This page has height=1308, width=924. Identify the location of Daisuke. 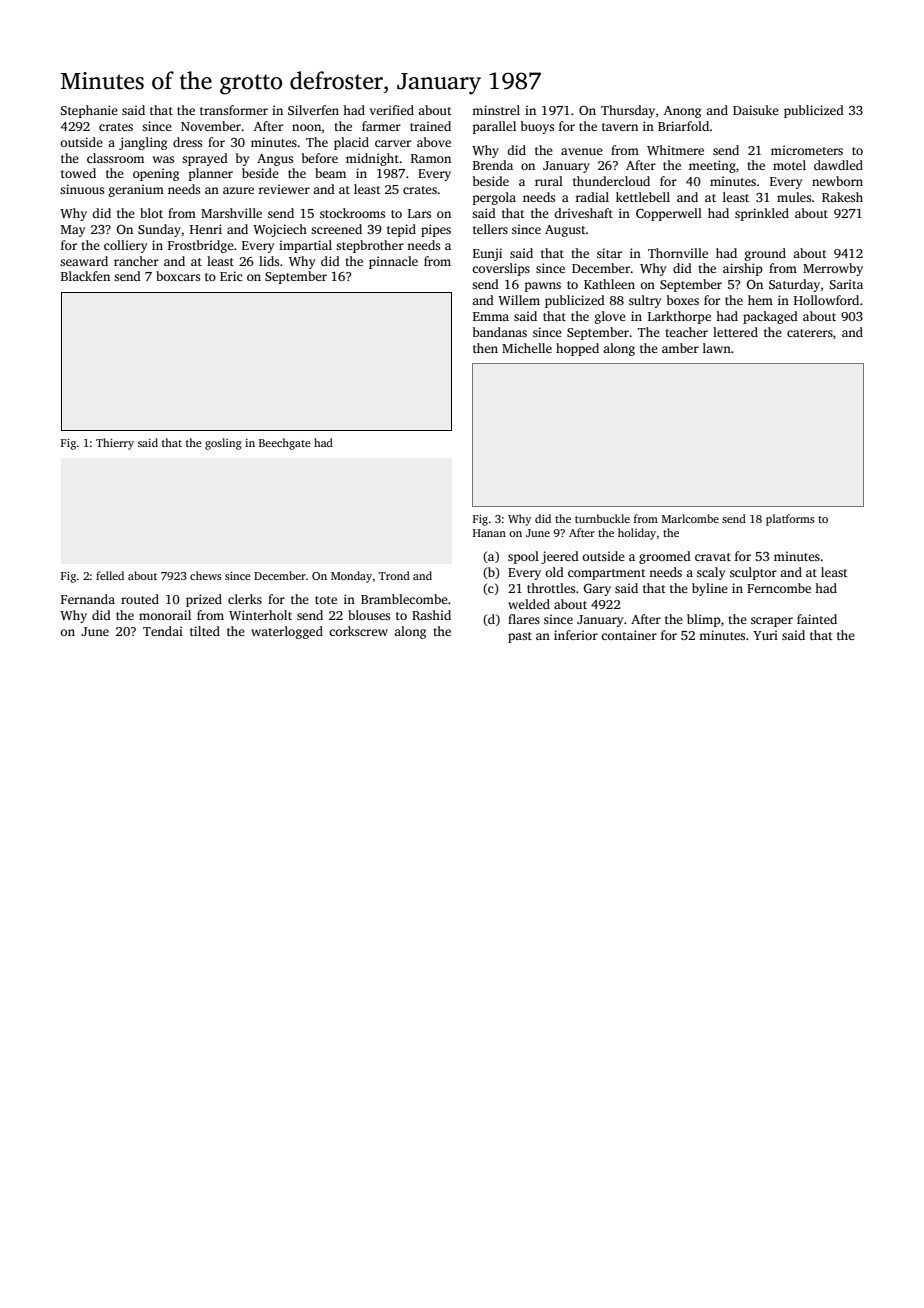
(756, 110).
